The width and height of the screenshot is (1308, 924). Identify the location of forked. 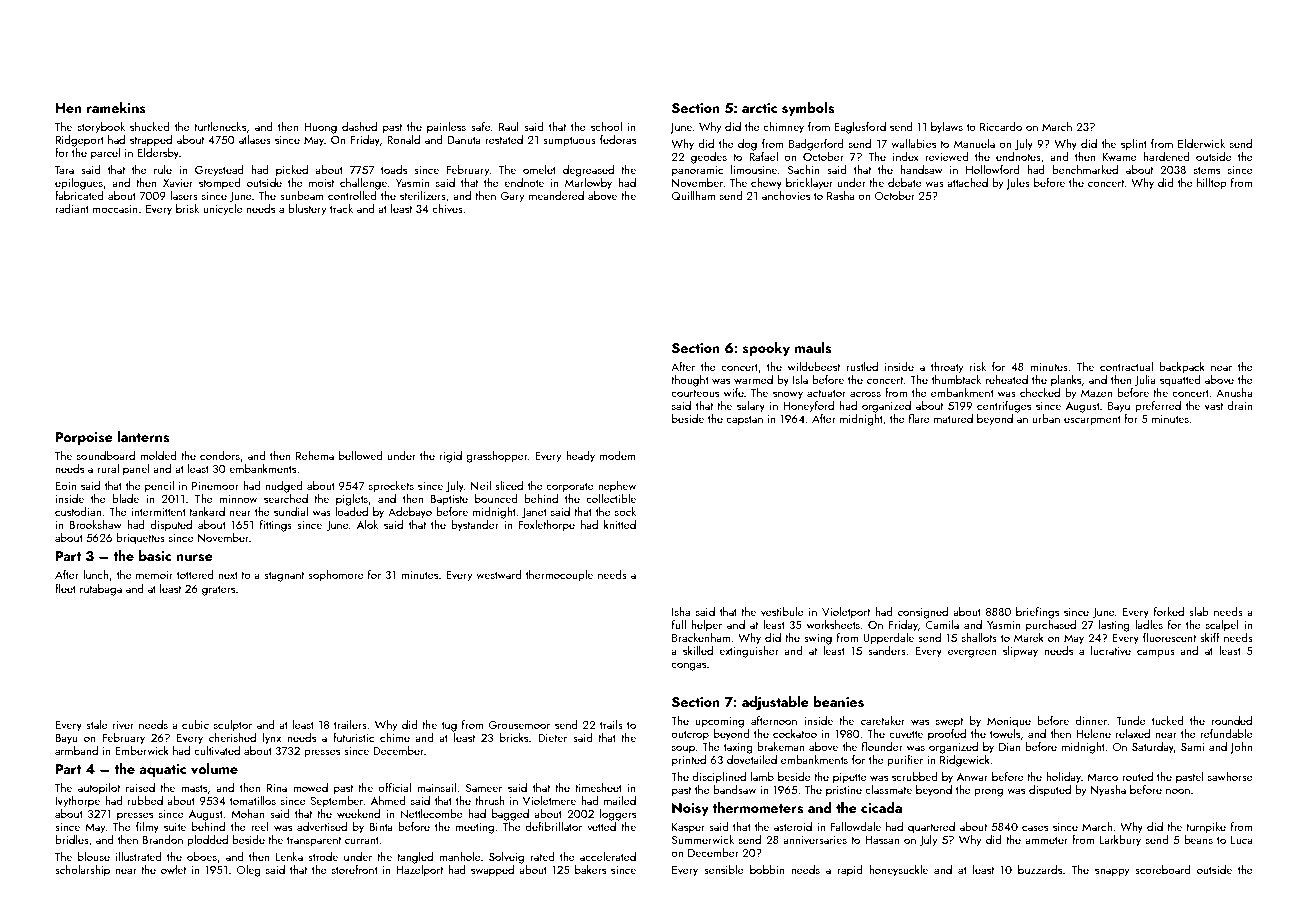
(1169, 611).
